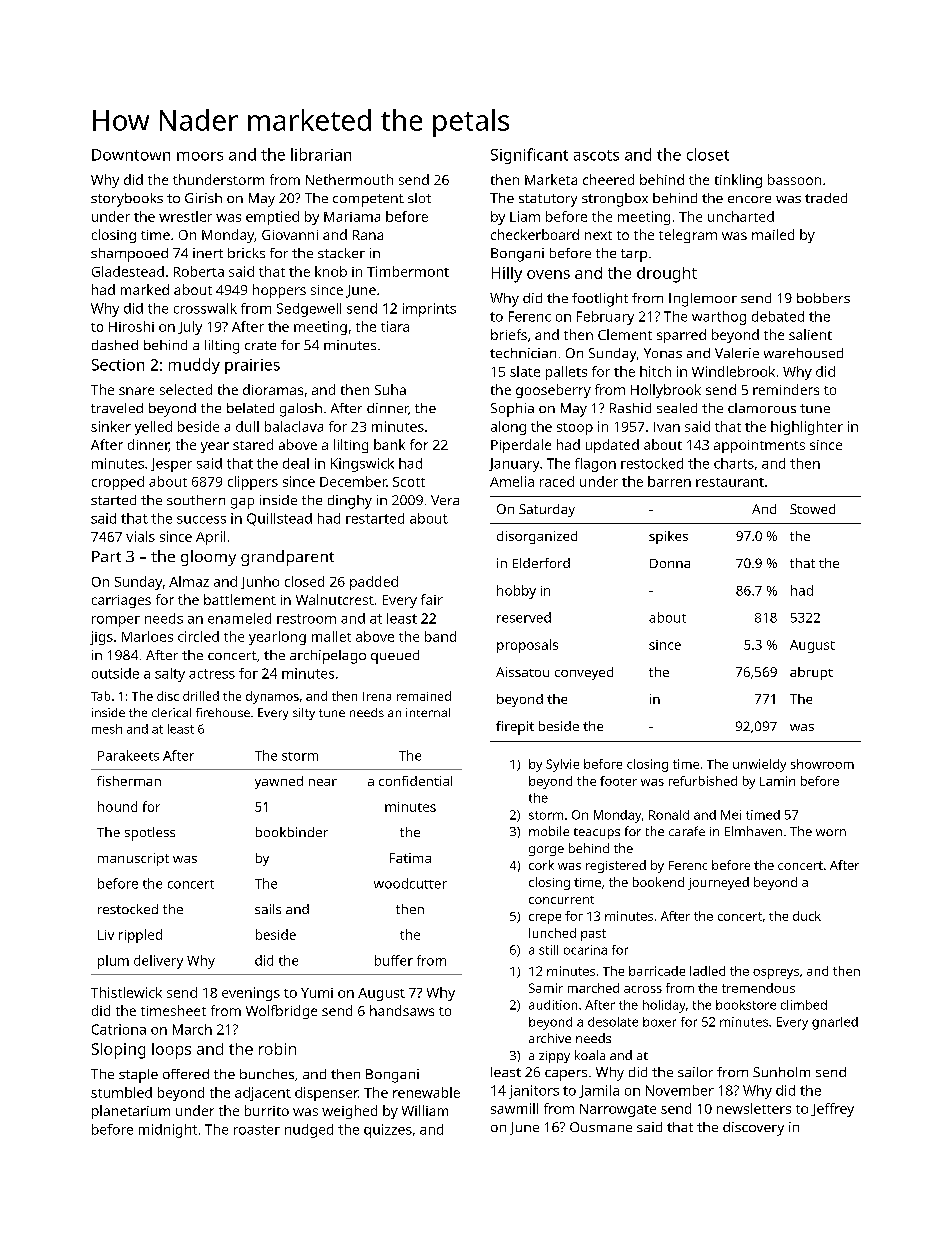 This document has height=1233, width=952. I want to click on renewable, so click(426, 1092).
